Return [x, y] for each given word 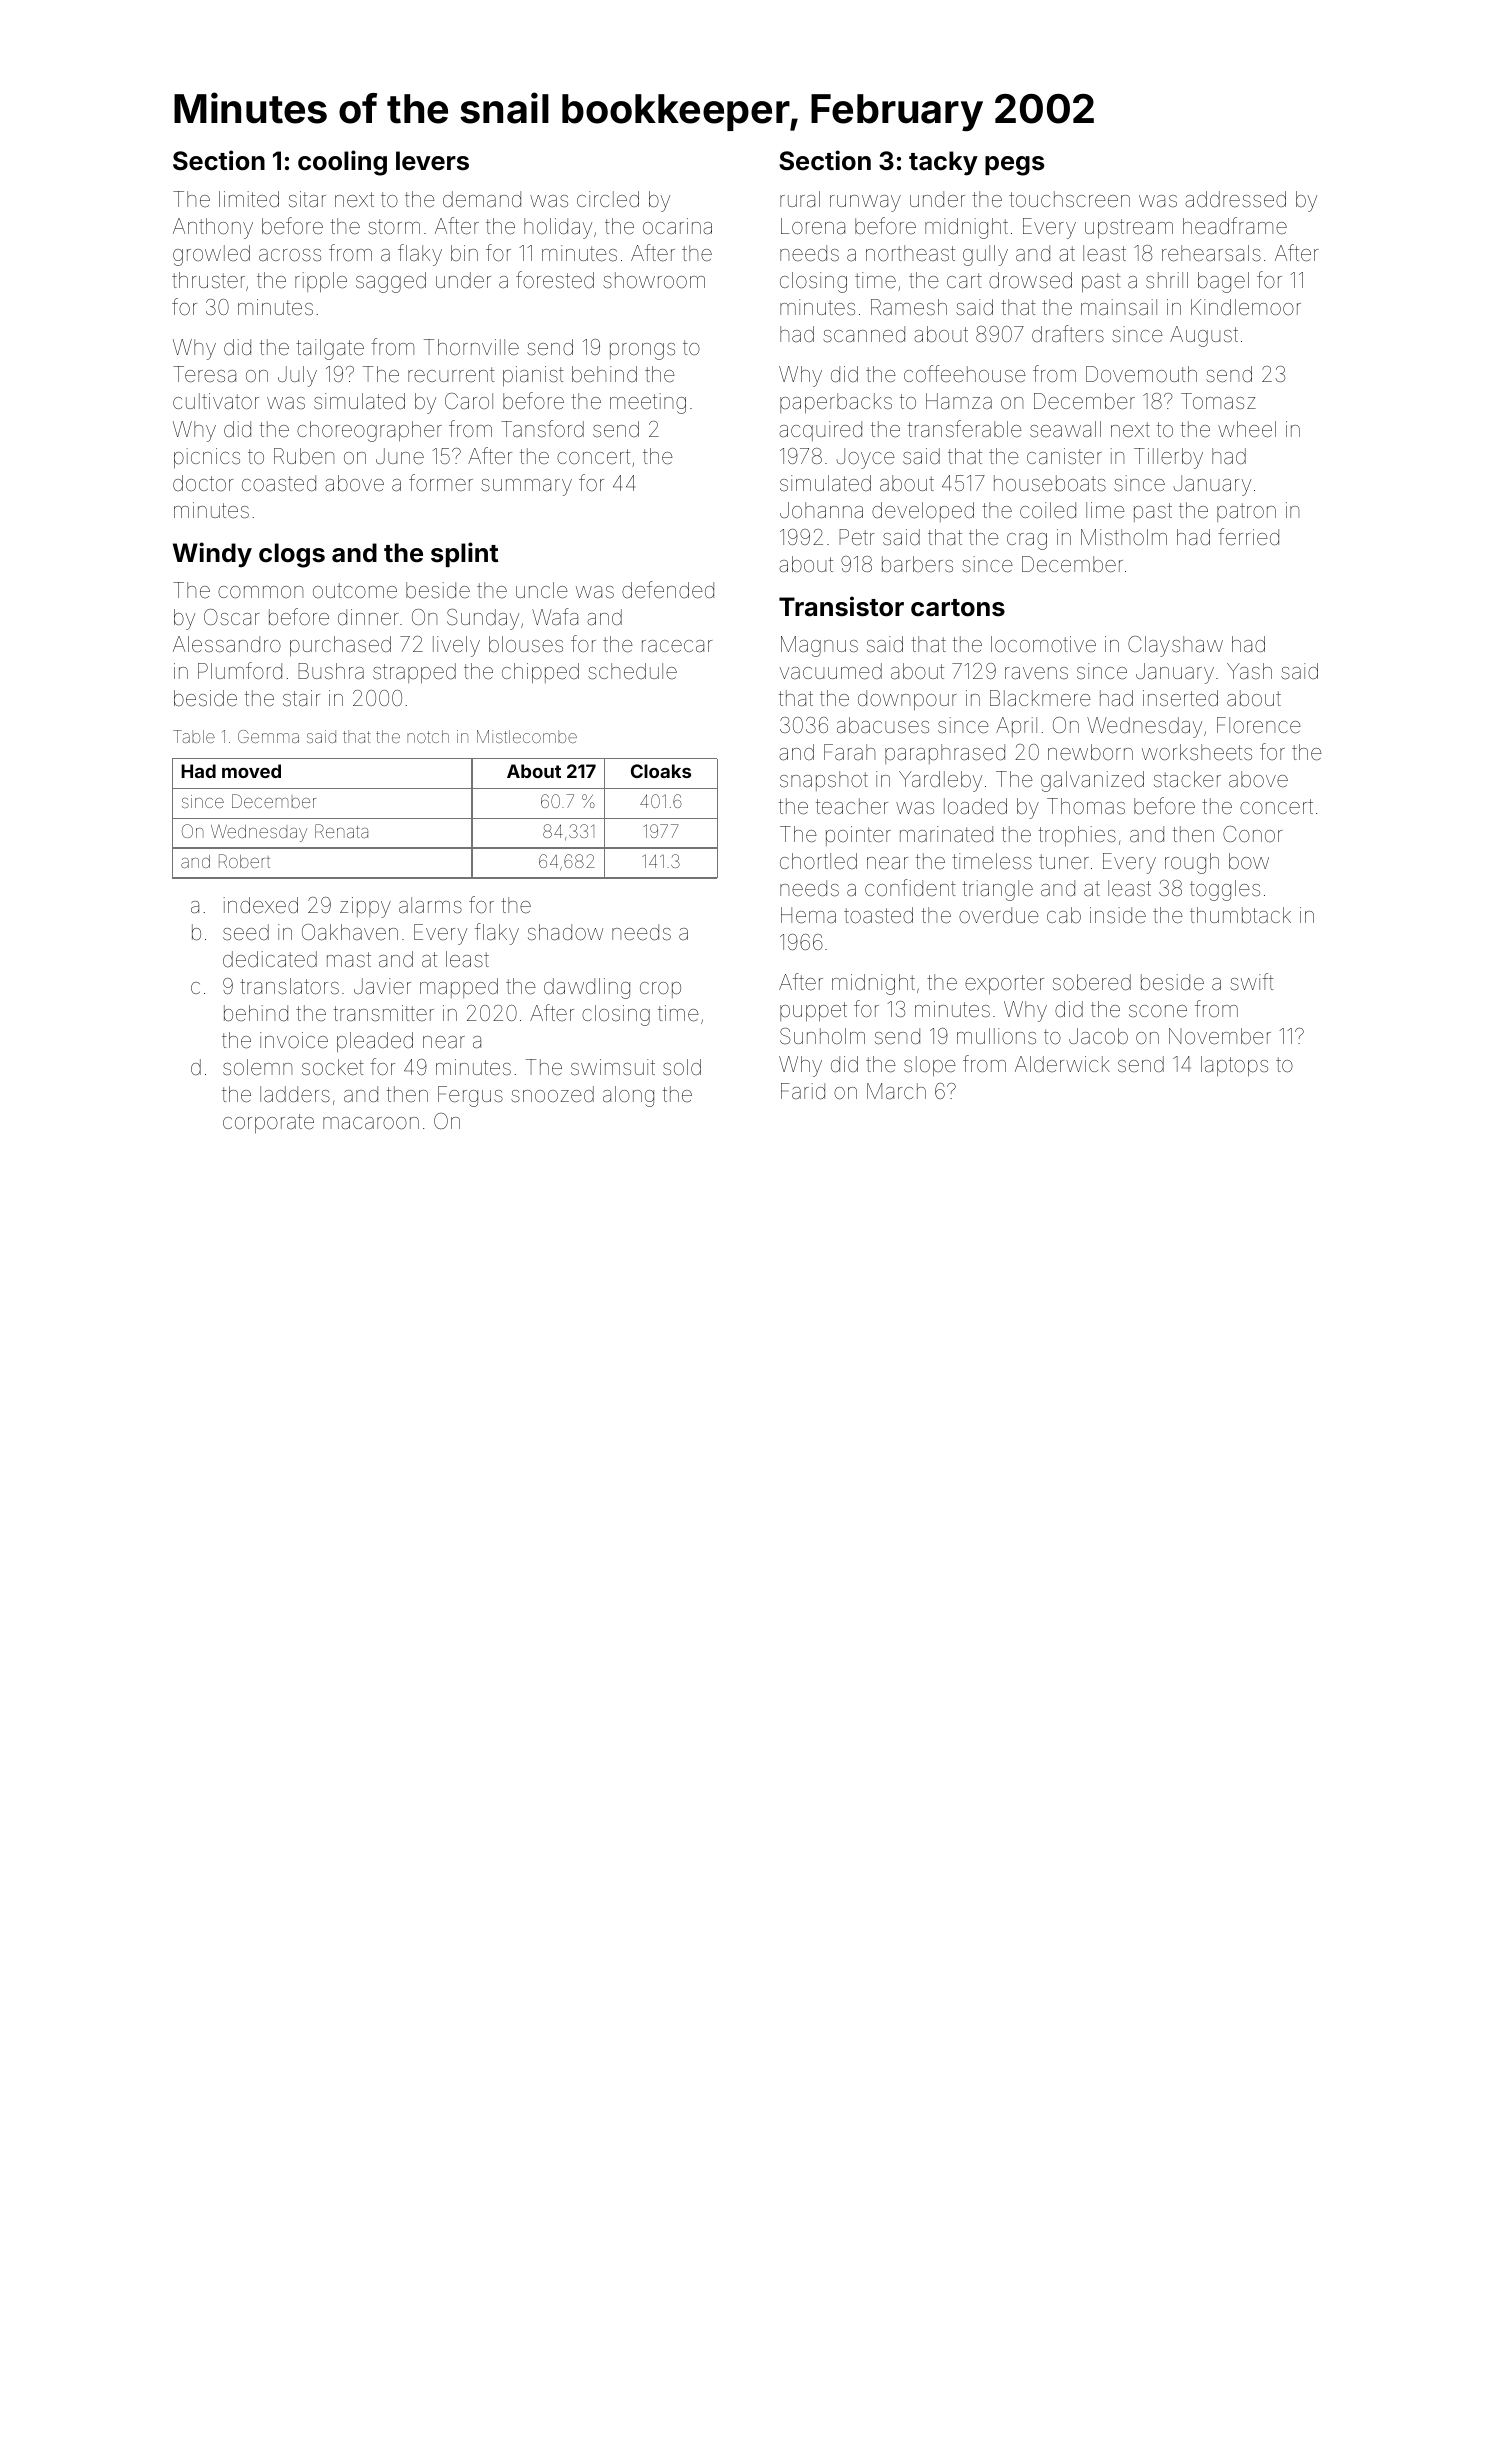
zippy [365, 907]
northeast [910, 253]
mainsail [1119, 307]
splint [464, 554]
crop [660, 990]
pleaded [375, 1042]
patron [1246, 512]
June [400, 456]
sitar [307, 199]
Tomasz [1218, 401]
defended [668, 590]
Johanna [821, 510]
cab [1064, 915]
